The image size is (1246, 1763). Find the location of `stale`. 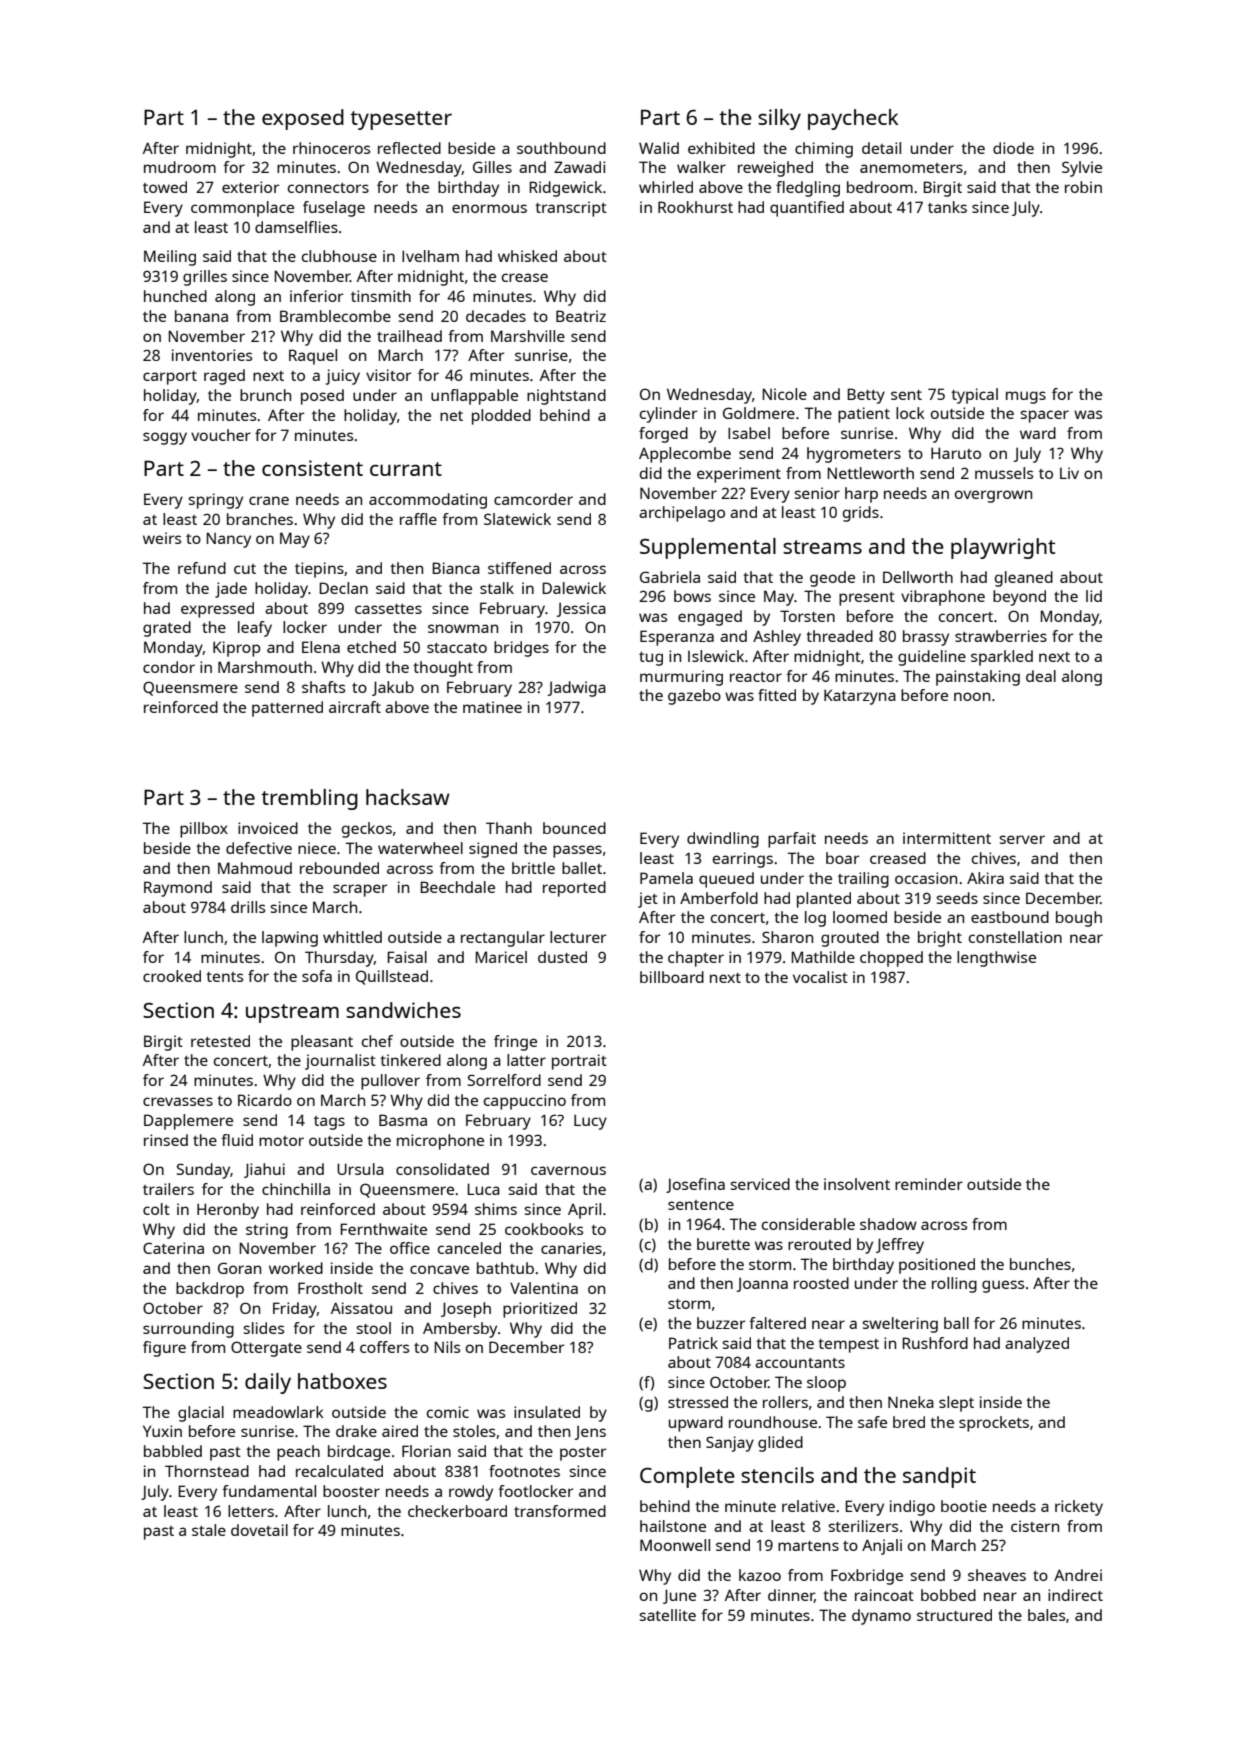

stale is located at coordinates (209, 1530).
